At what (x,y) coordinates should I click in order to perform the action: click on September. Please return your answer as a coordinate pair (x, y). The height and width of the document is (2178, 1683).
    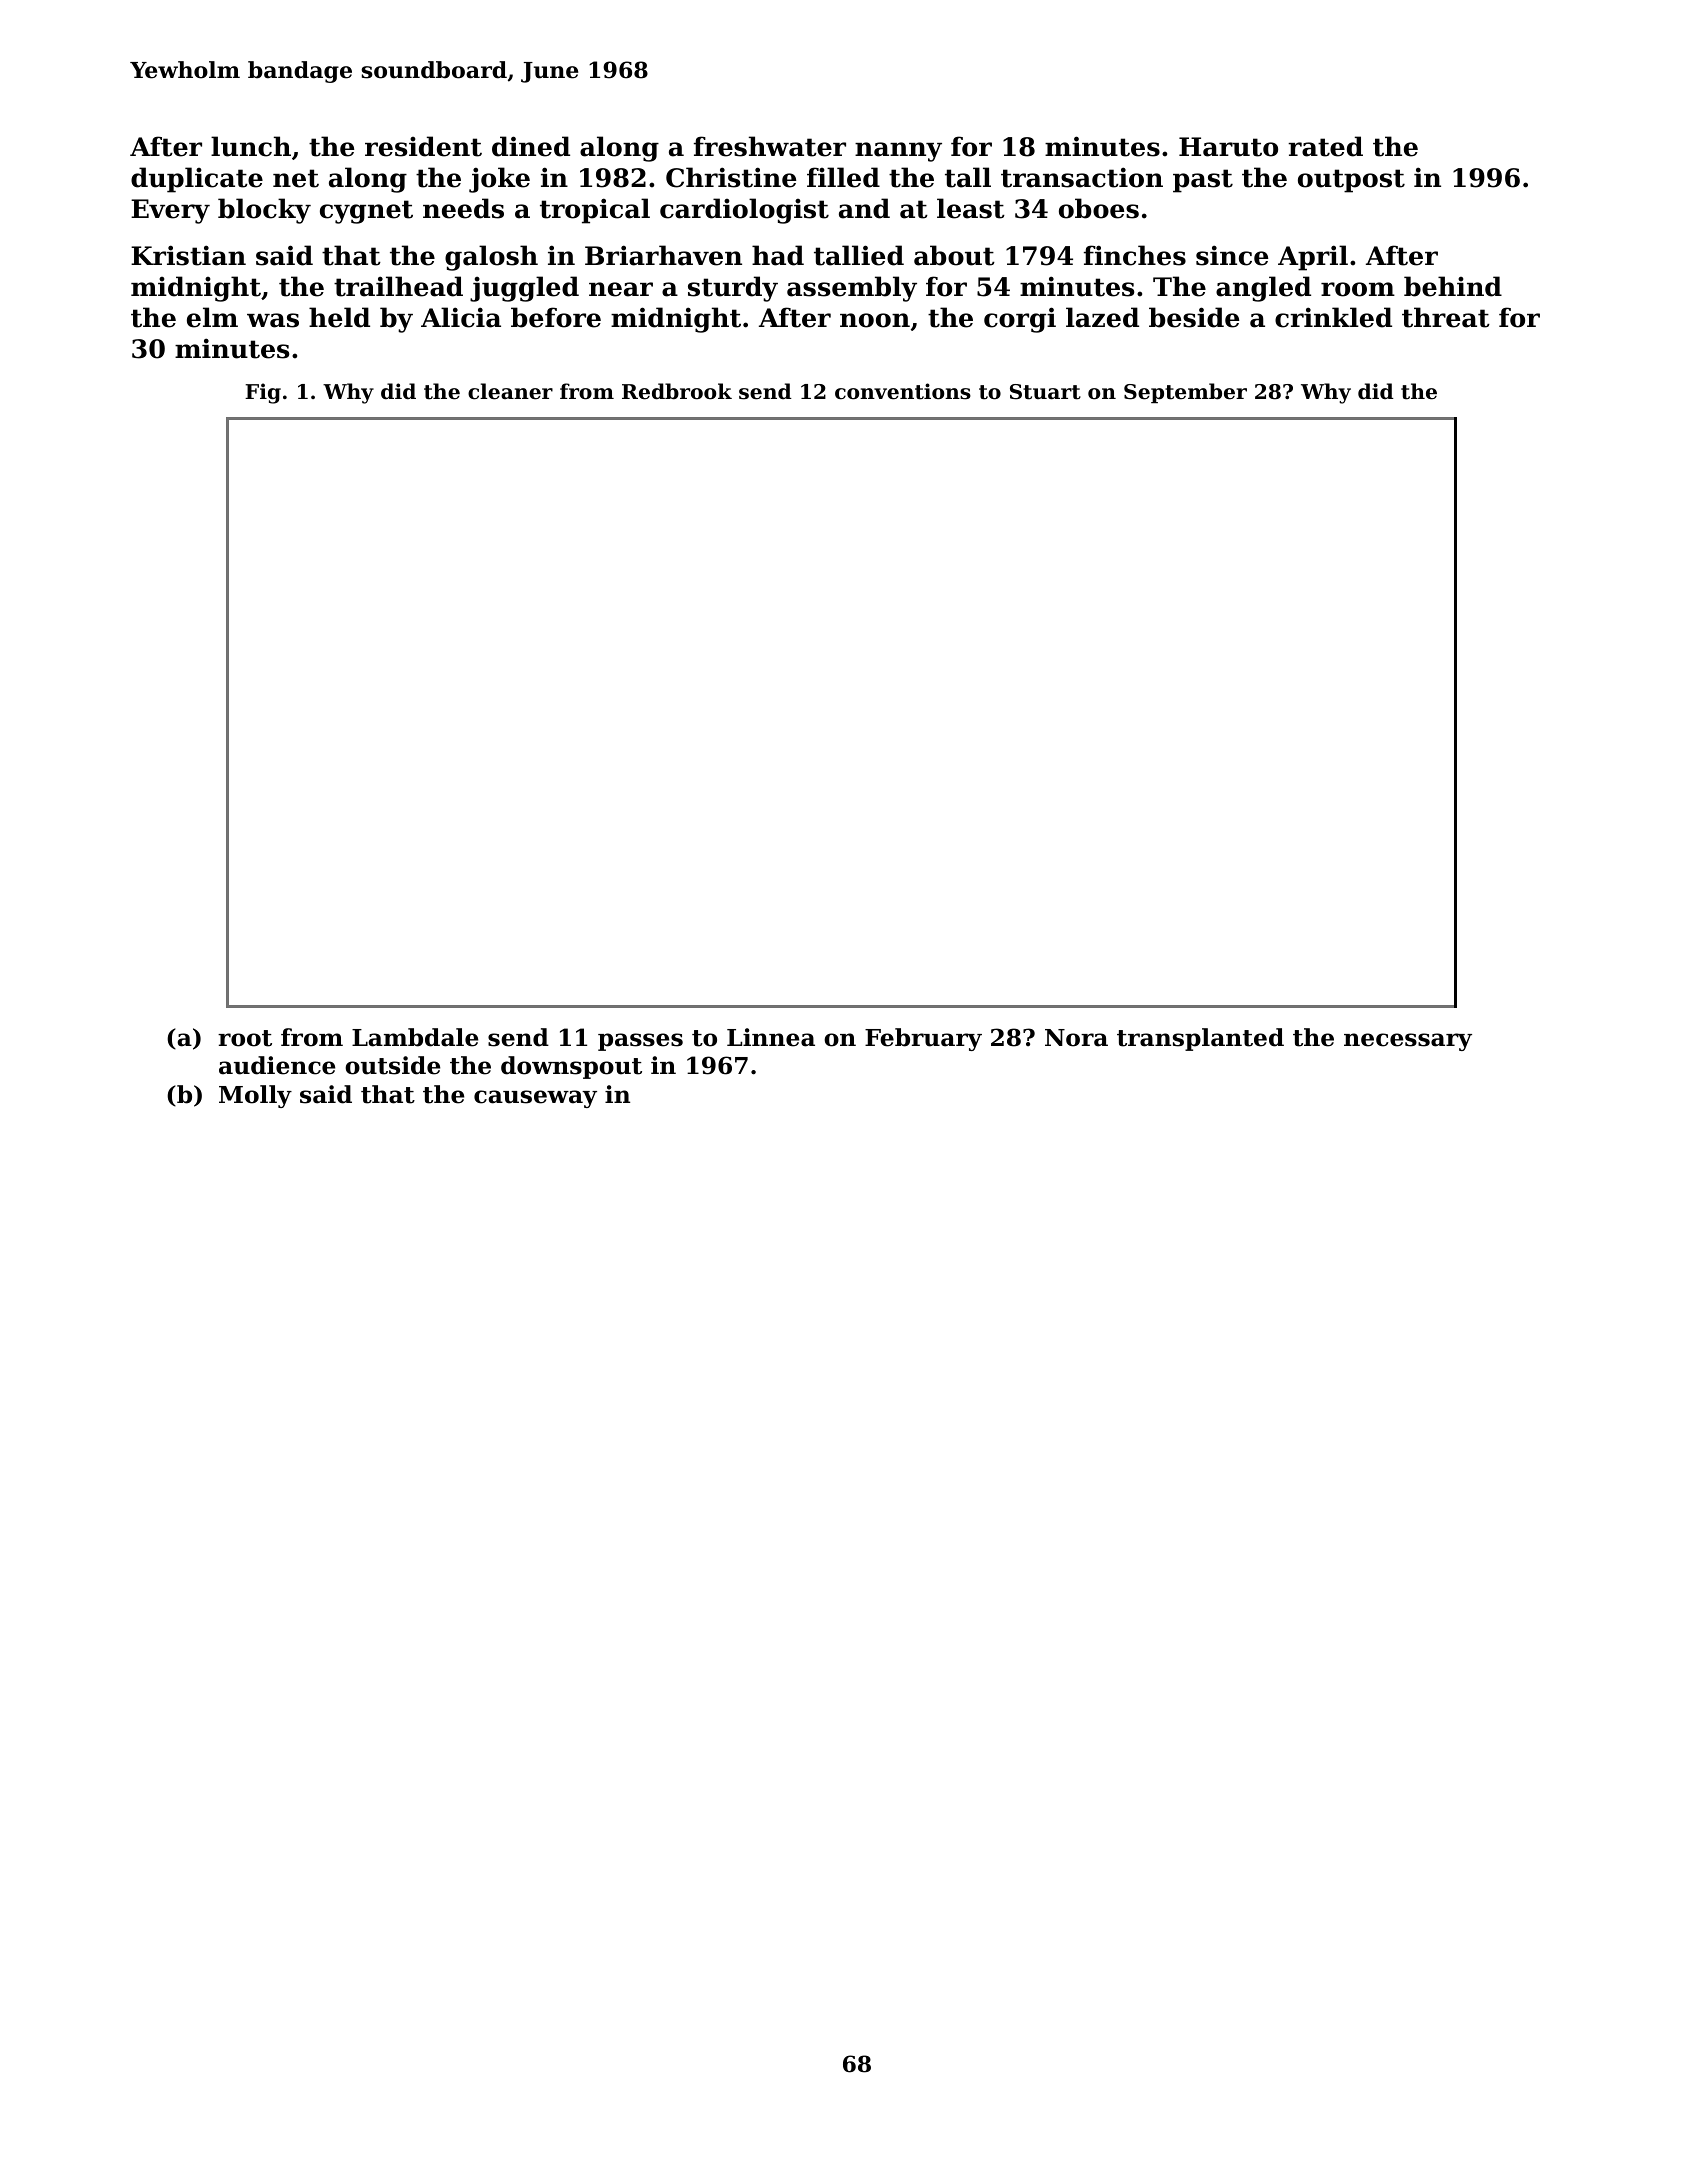
    Looking at the image, I should click on (1185, 393).
